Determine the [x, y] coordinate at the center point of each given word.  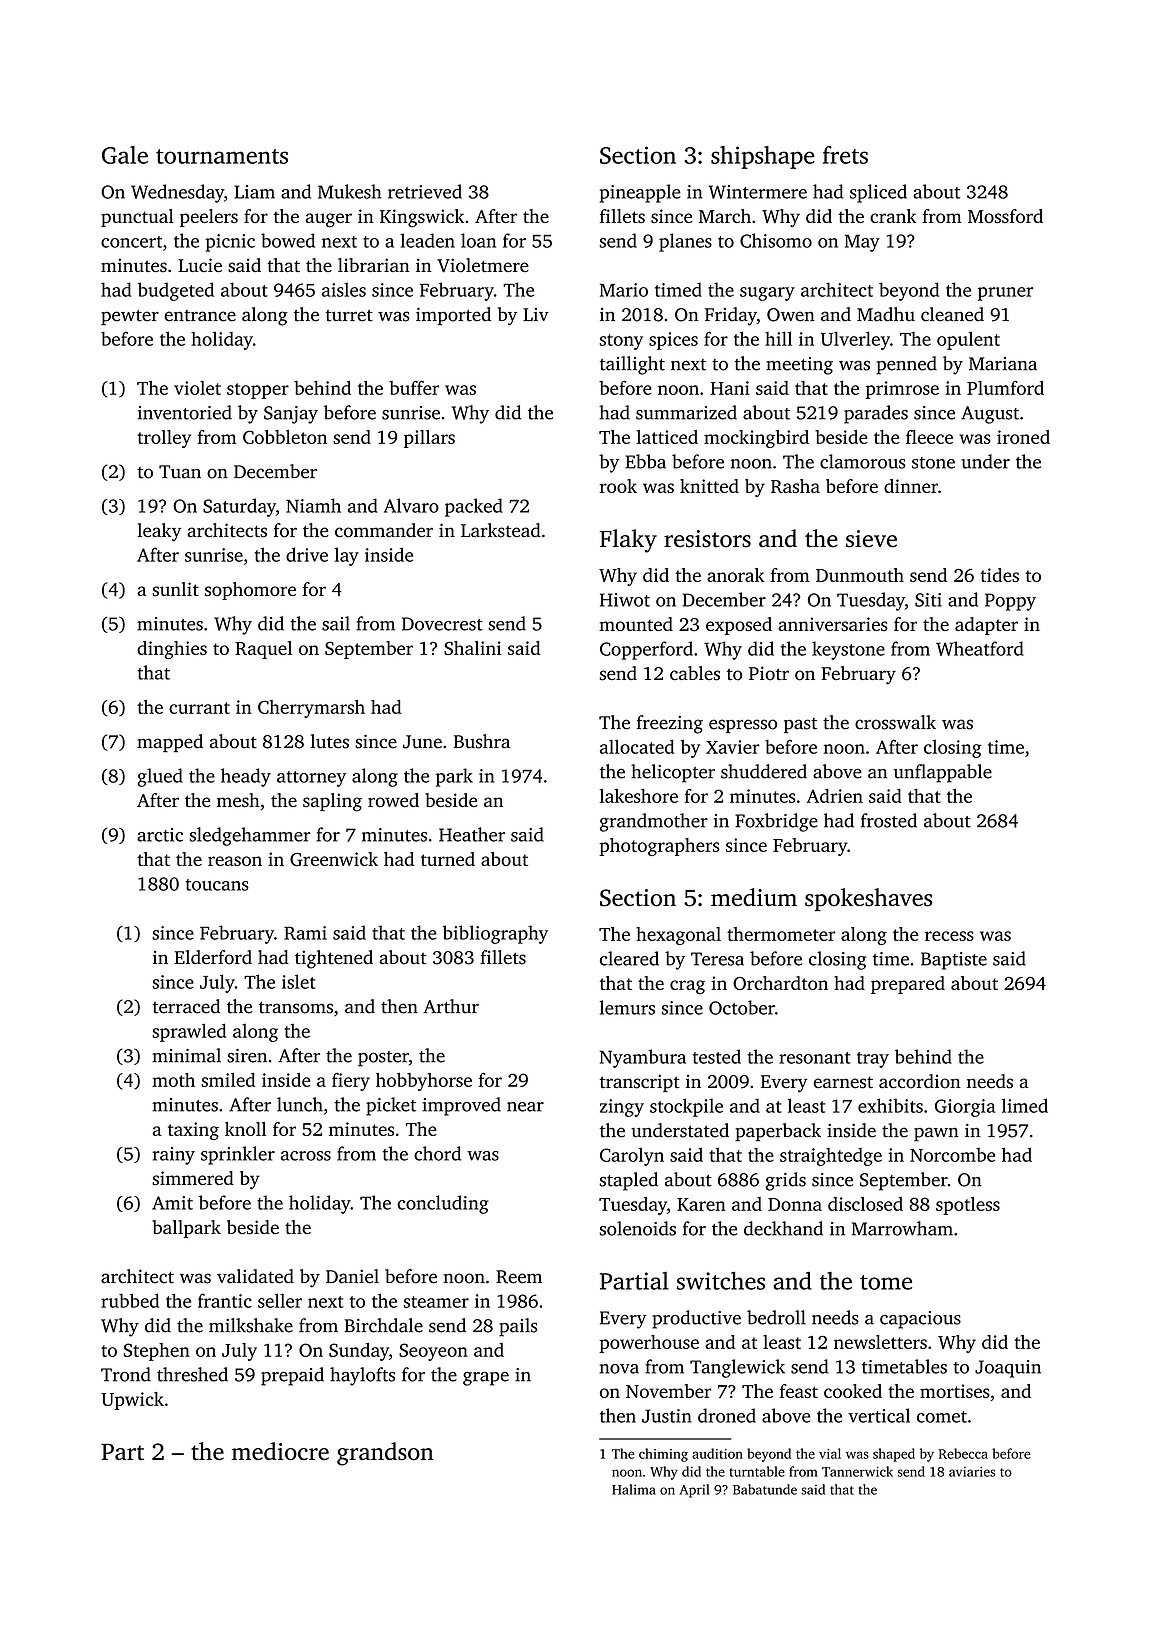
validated [255, 1276]
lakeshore [639, 796]
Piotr [769, 673]
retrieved [425, 191]
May [862, 243]
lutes [330, 741]
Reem [519, 1277]
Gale [125, 155]
